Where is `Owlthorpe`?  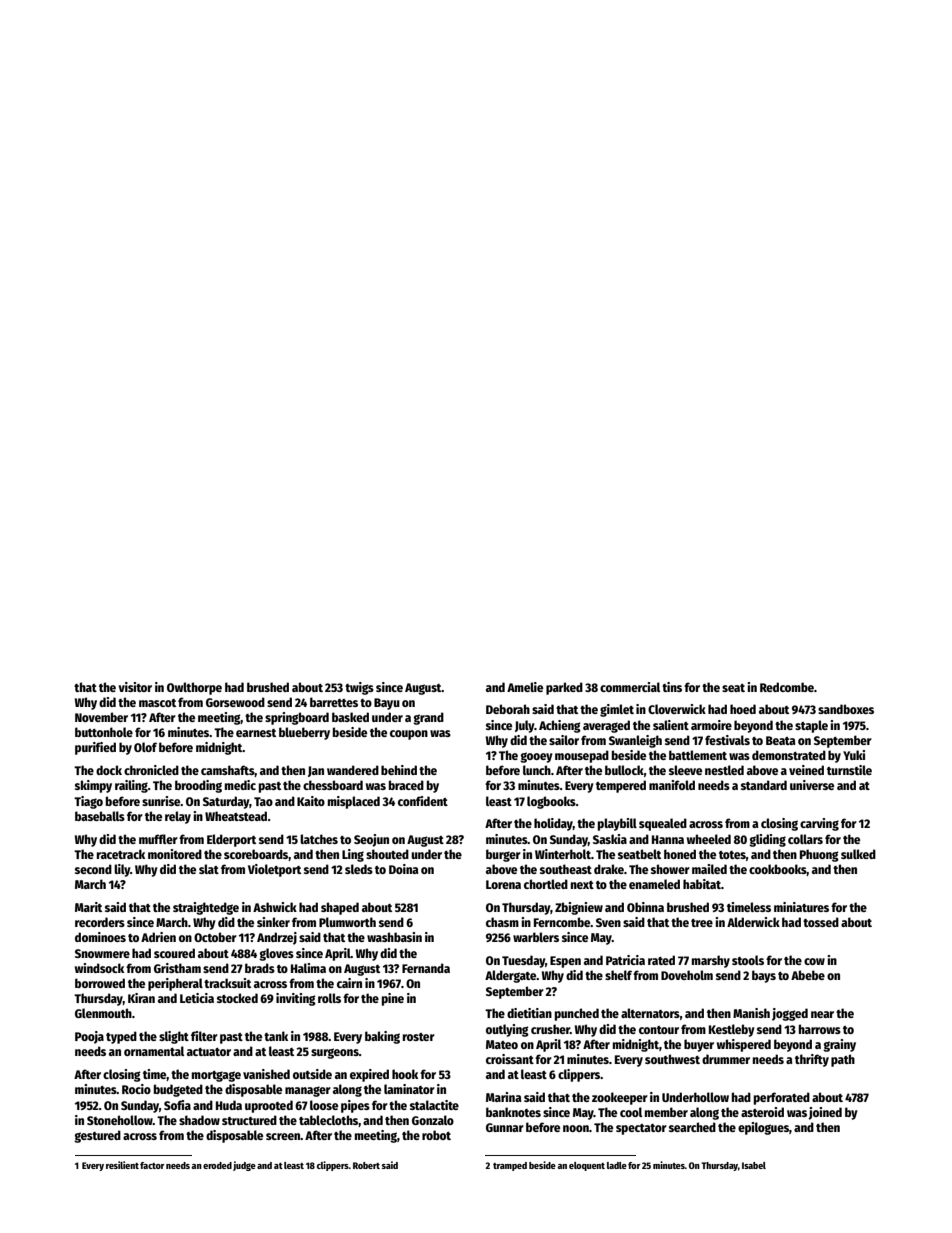
Owlthorpe is located at coordinates (194, 688).
